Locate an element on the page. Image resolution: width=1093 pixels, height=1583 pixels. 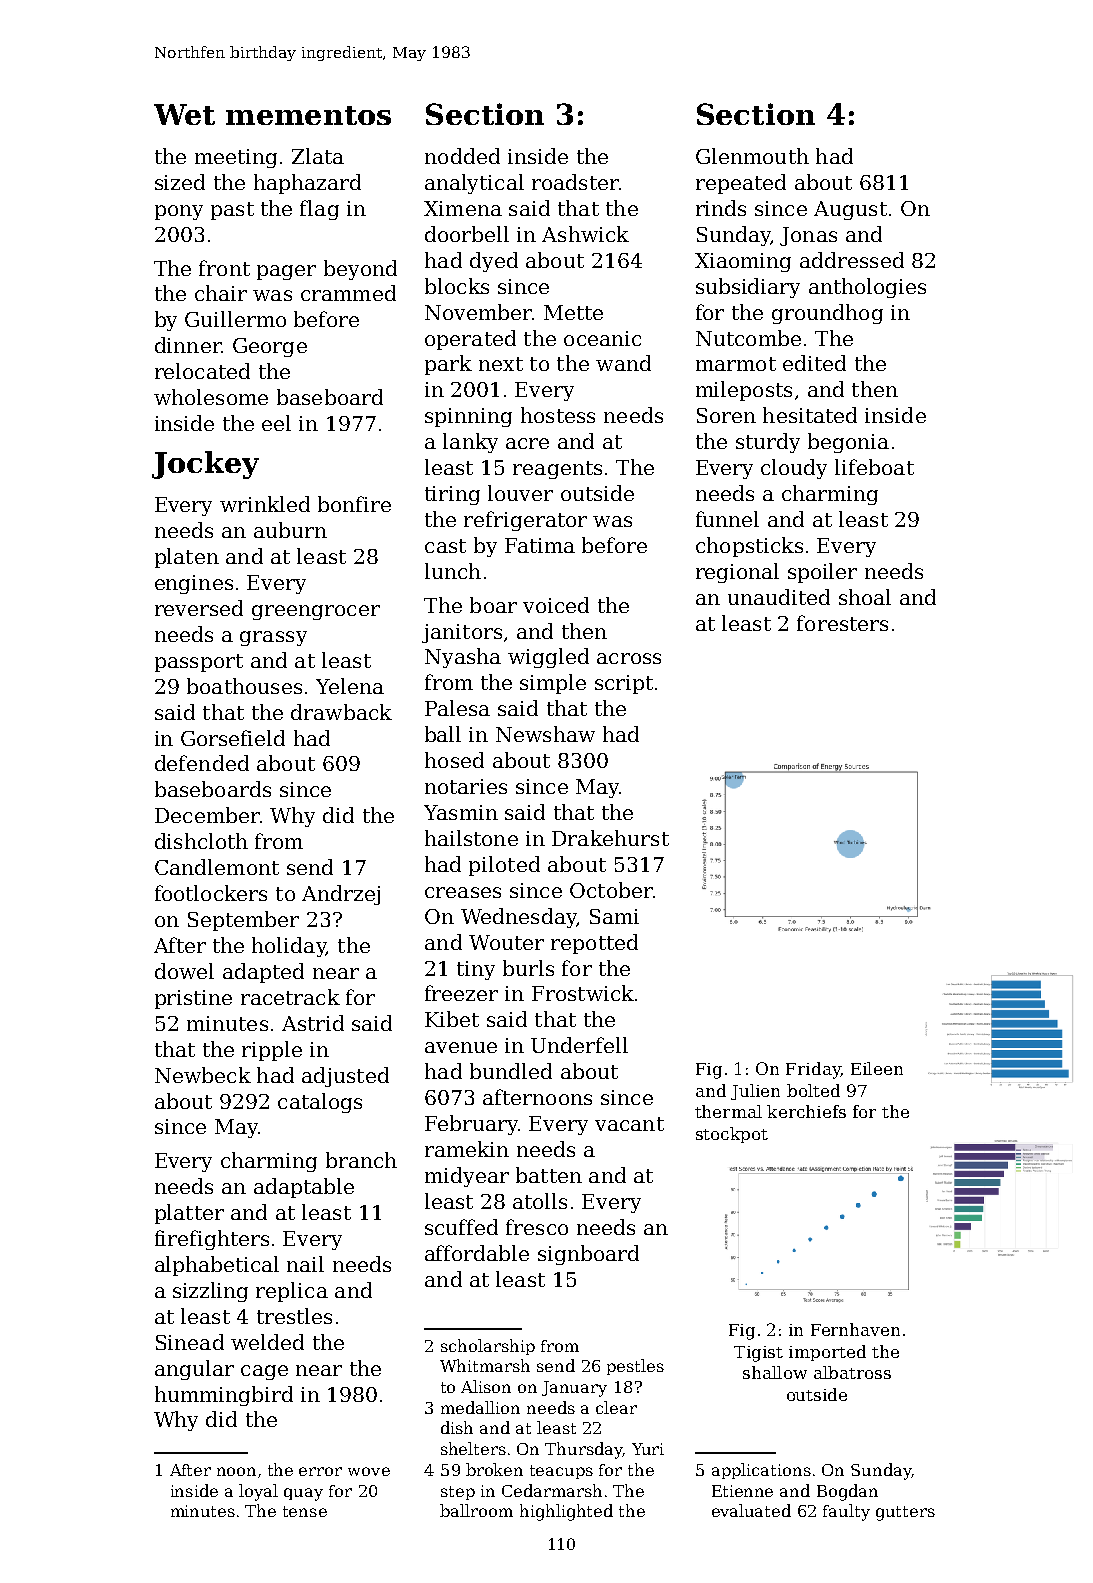
lunch is located at coordinates (453, 571).
